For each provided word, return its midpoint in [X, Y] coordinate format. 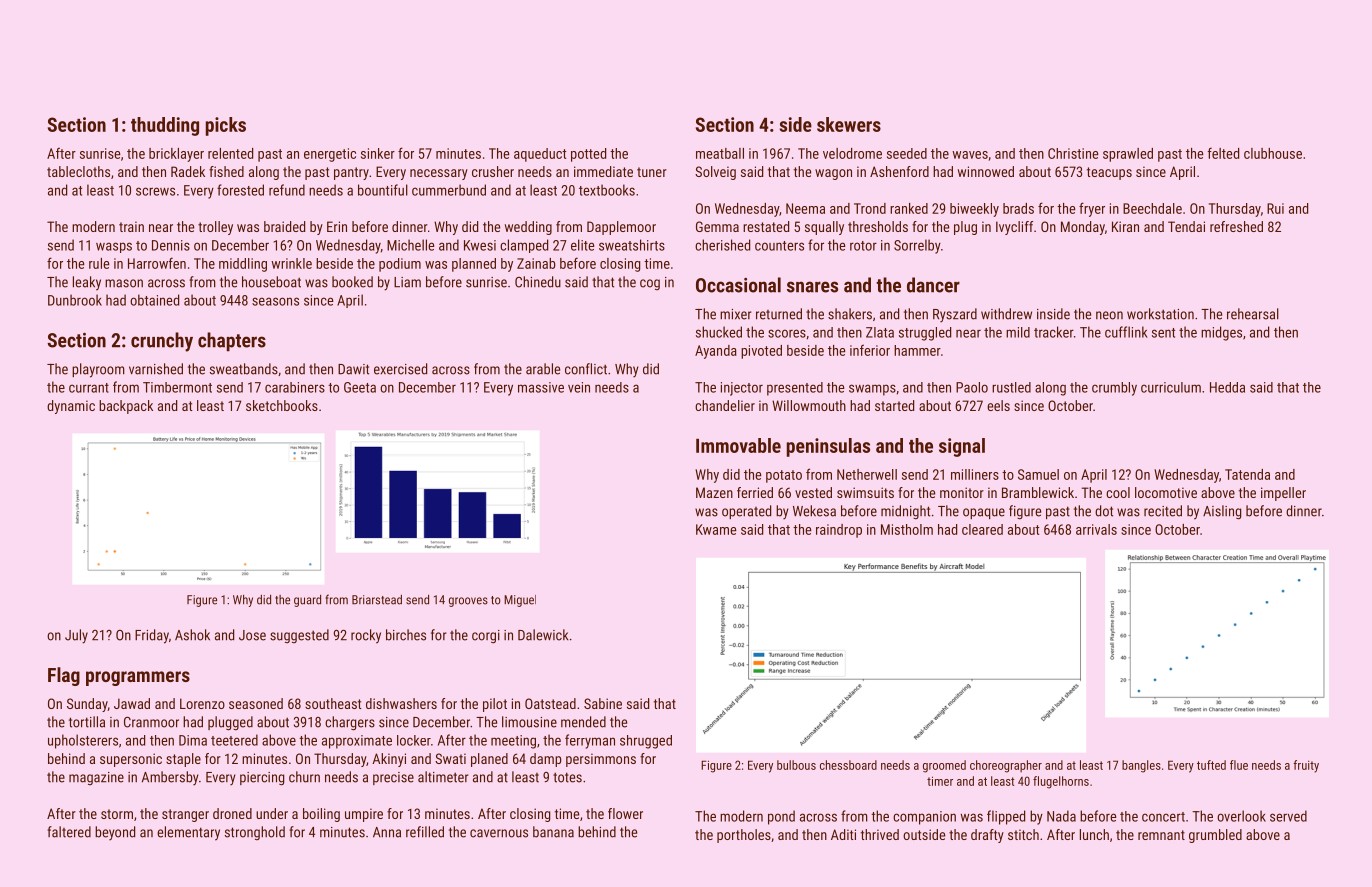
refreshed [1236, 226]
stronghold [255, 833]
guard [307, 601]
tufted [1211, 765]
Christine [1073, 153]
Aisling [1222, 512]
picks [226, 126]
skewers [849, 124]
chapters [232, 342]
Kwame [716, 529]
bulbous [796, 765]
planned [474, 265]
